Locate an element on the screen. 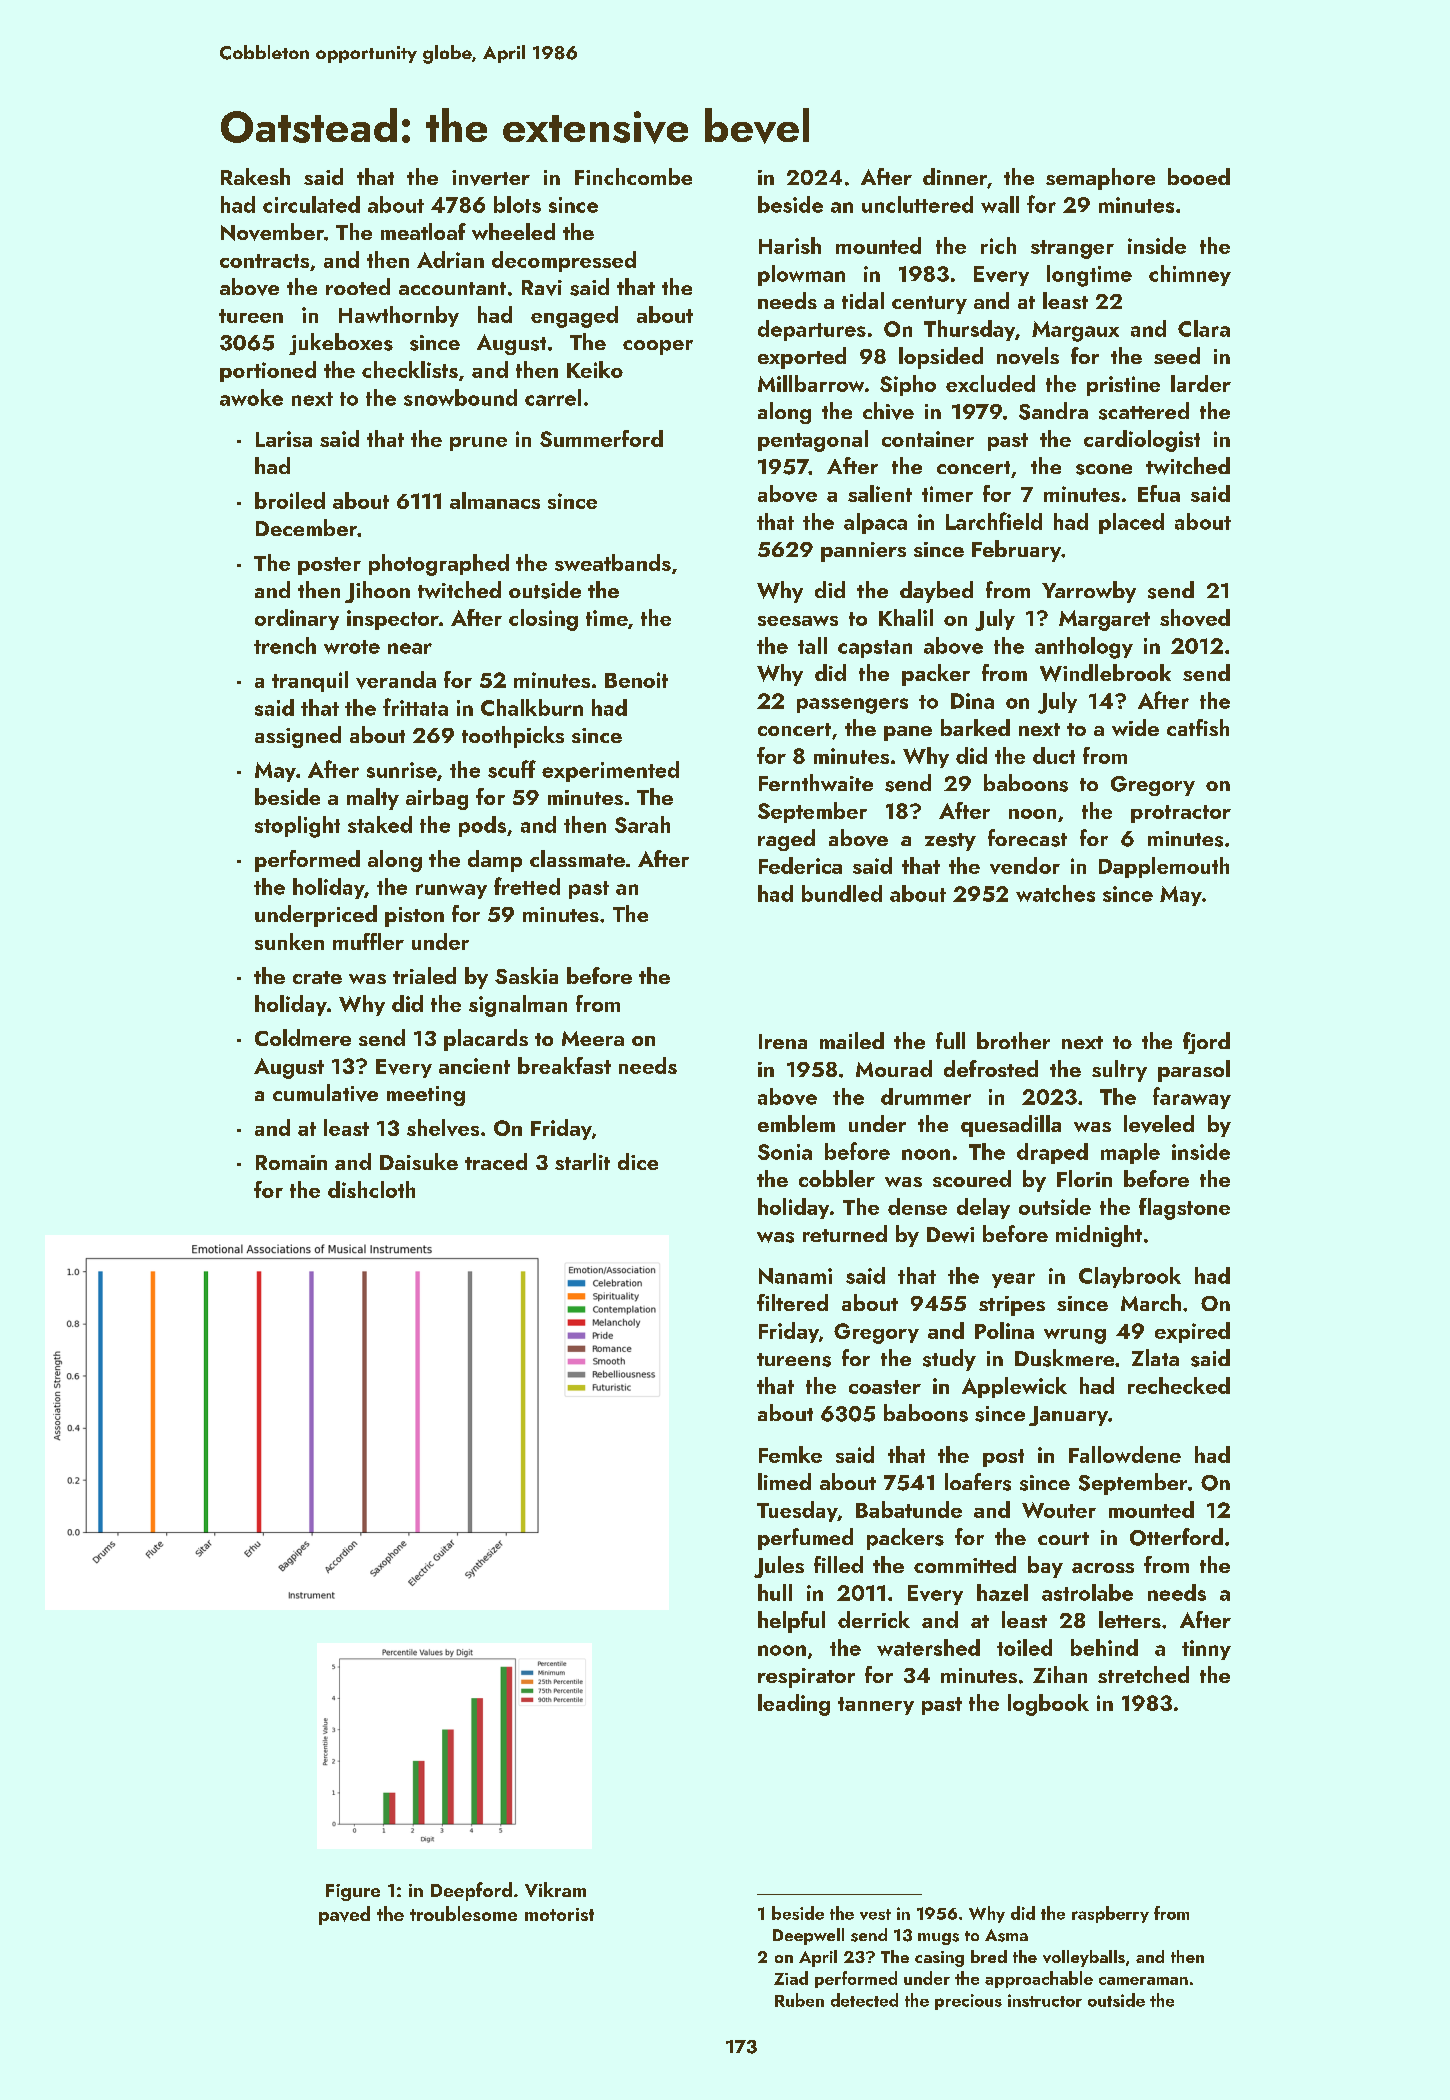 This screenshot has width=1450, height=2100. dishcloth is located at coordinates (371, 1189).
